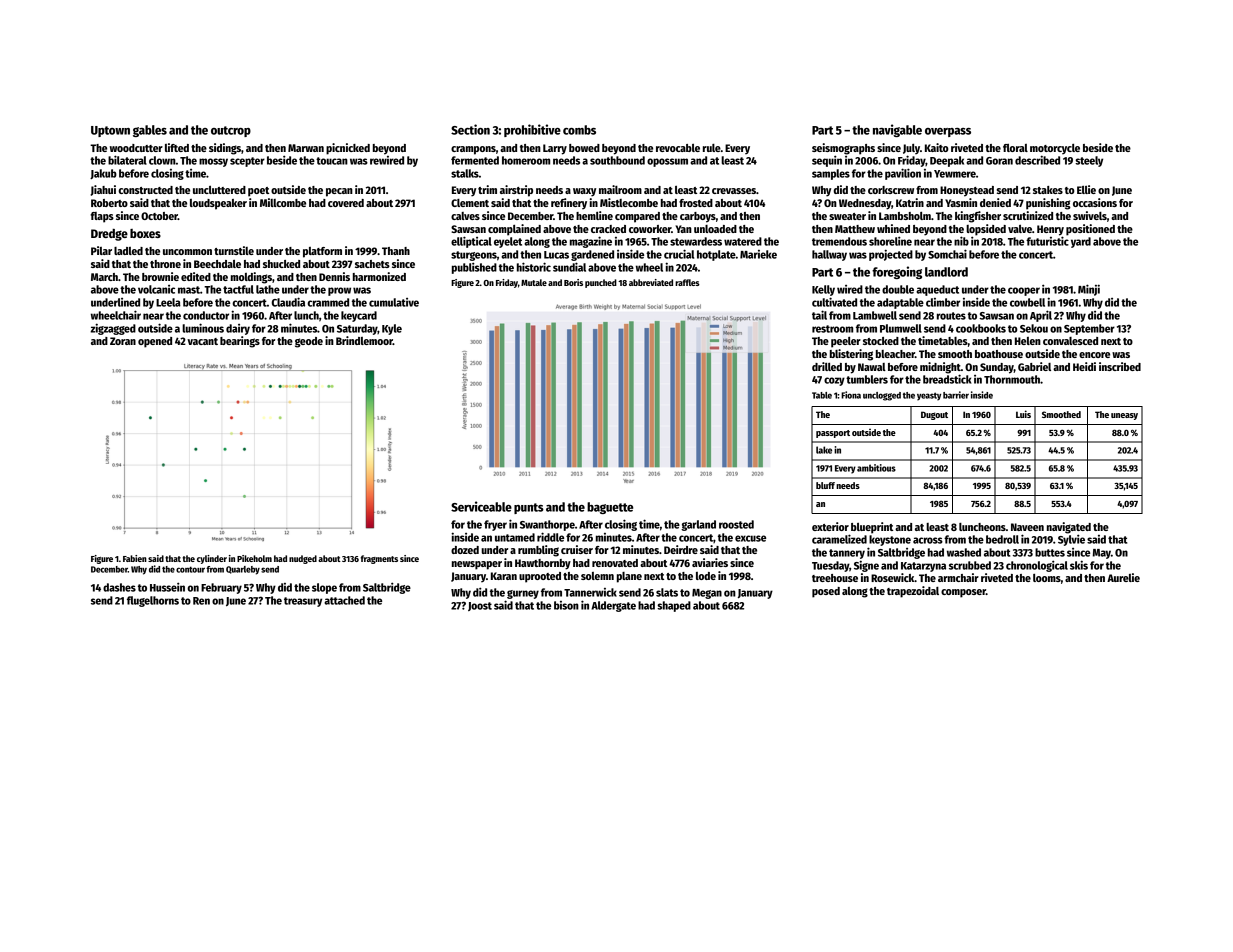 The height and width of the document is (952, 1233). I want to click on navigated, so click(1069, 528).
